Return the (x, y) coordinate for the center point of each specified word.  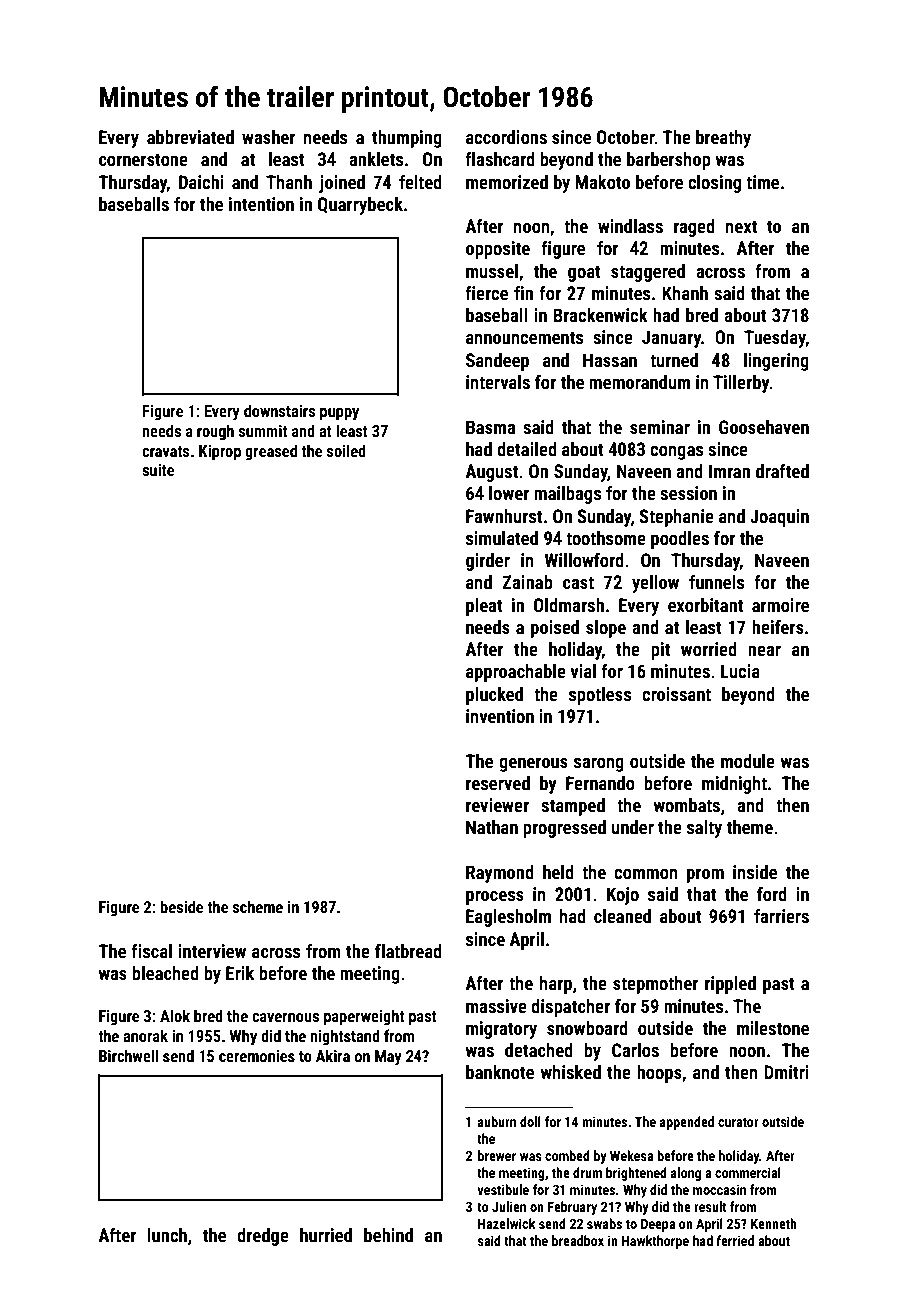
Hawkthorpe (655, 1242)
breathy (723, 139)
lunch (167, 1235)
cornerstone (143, 159)
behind (388, 1235)
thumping (407, 139)
